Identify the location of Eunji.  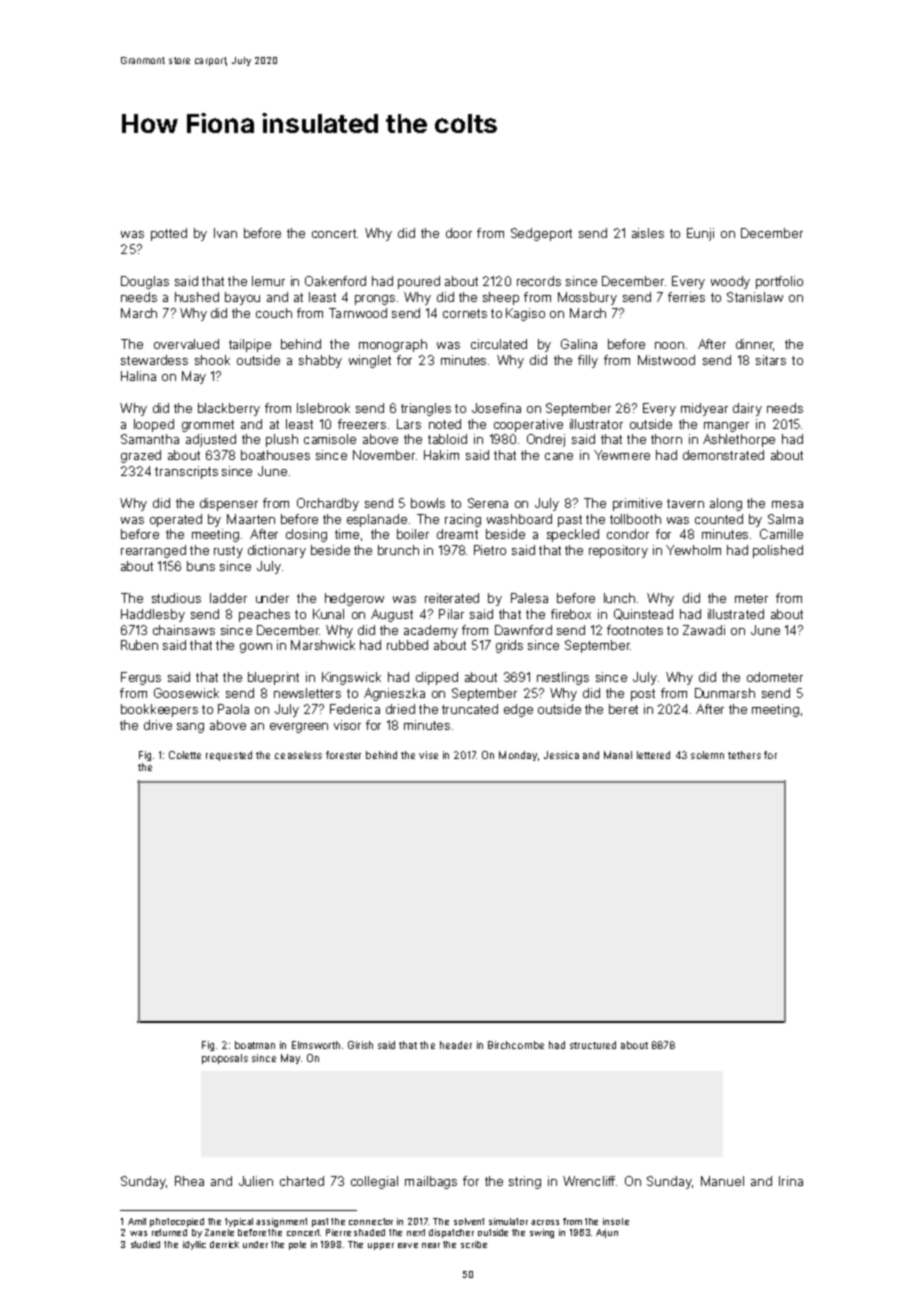
(700, 234).
